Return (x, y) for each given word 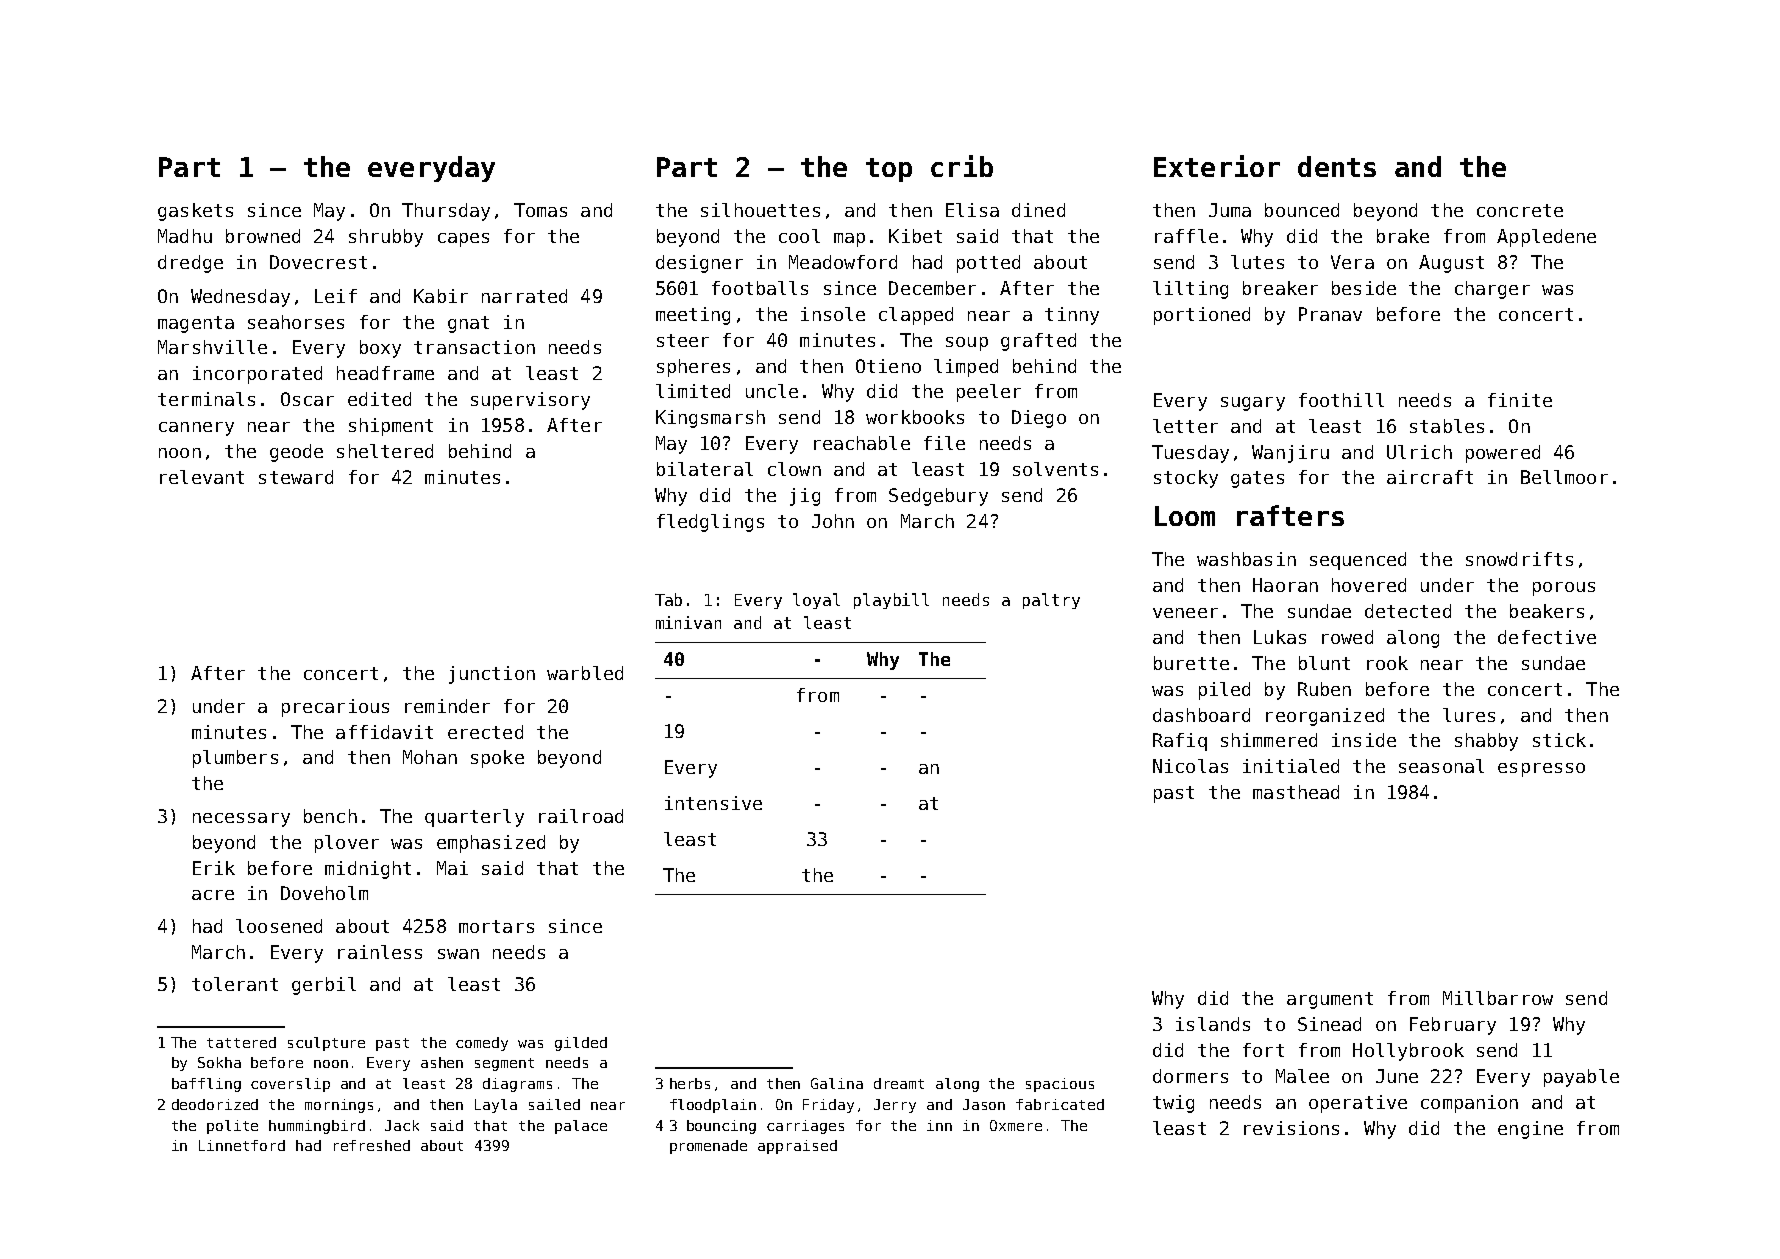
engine (1530, 1130)
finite (1520, 400)
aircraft (1430, 477)
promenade (708, 1147)
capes (463, 240)
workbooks (915, 417)
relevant (202, 477)
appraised (797, 1147)
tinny (1072, 316)
